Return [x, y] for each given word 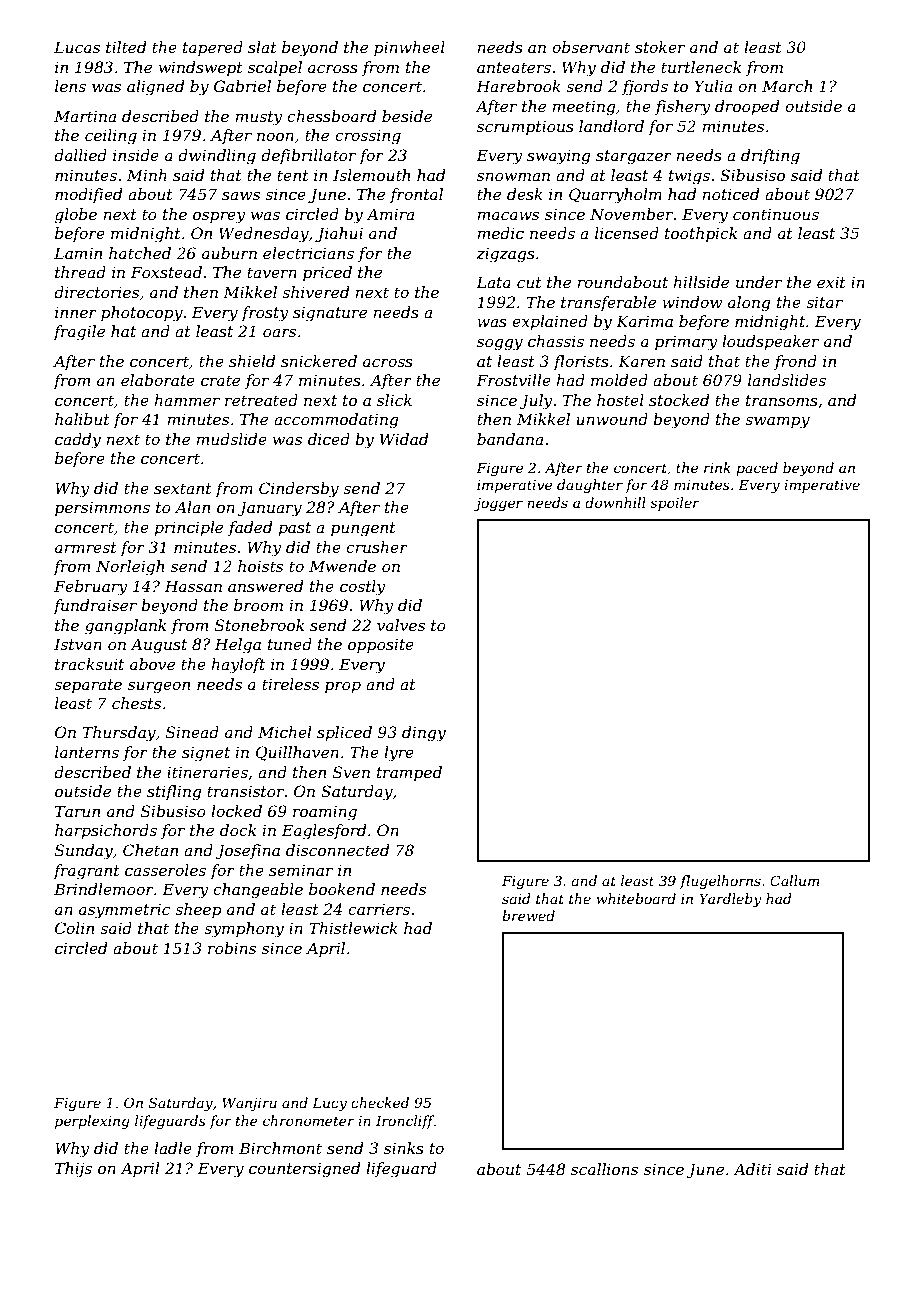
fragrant [86, 872]
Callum [794, 880]
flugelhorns [720, 882]
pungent [363, 529]
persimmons [102, 508]
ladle [173, 1148]
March [787, 86]
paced [757, 469]
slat [262, 47]
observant [591, 47]
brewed [528, 915]
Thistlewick [353, 928]
